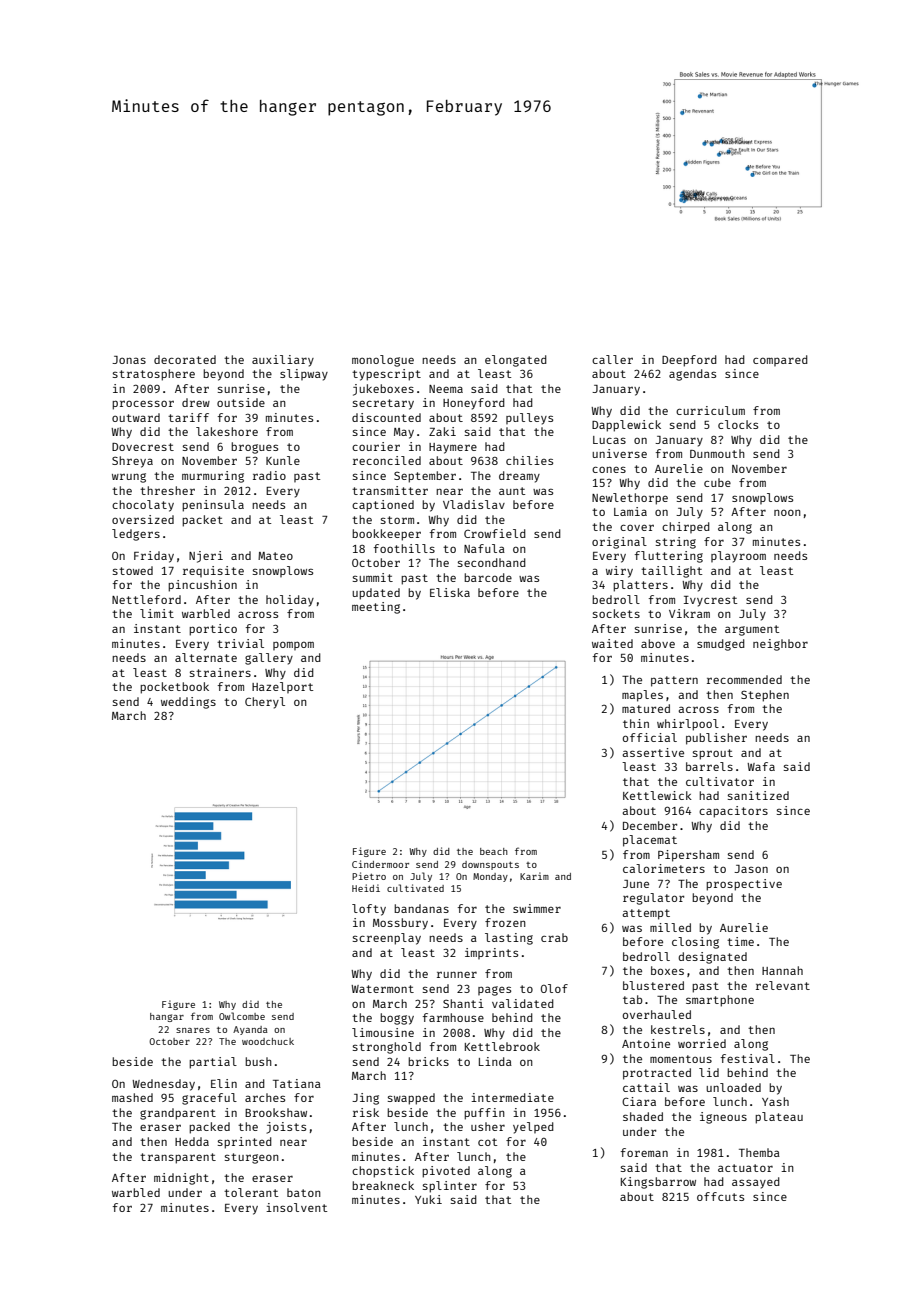 Image resolution: width=924 pixels, height=1308 pixels. Describe the element at coordinates (720, 1196) in the image. I see `offcuts` at that location.
